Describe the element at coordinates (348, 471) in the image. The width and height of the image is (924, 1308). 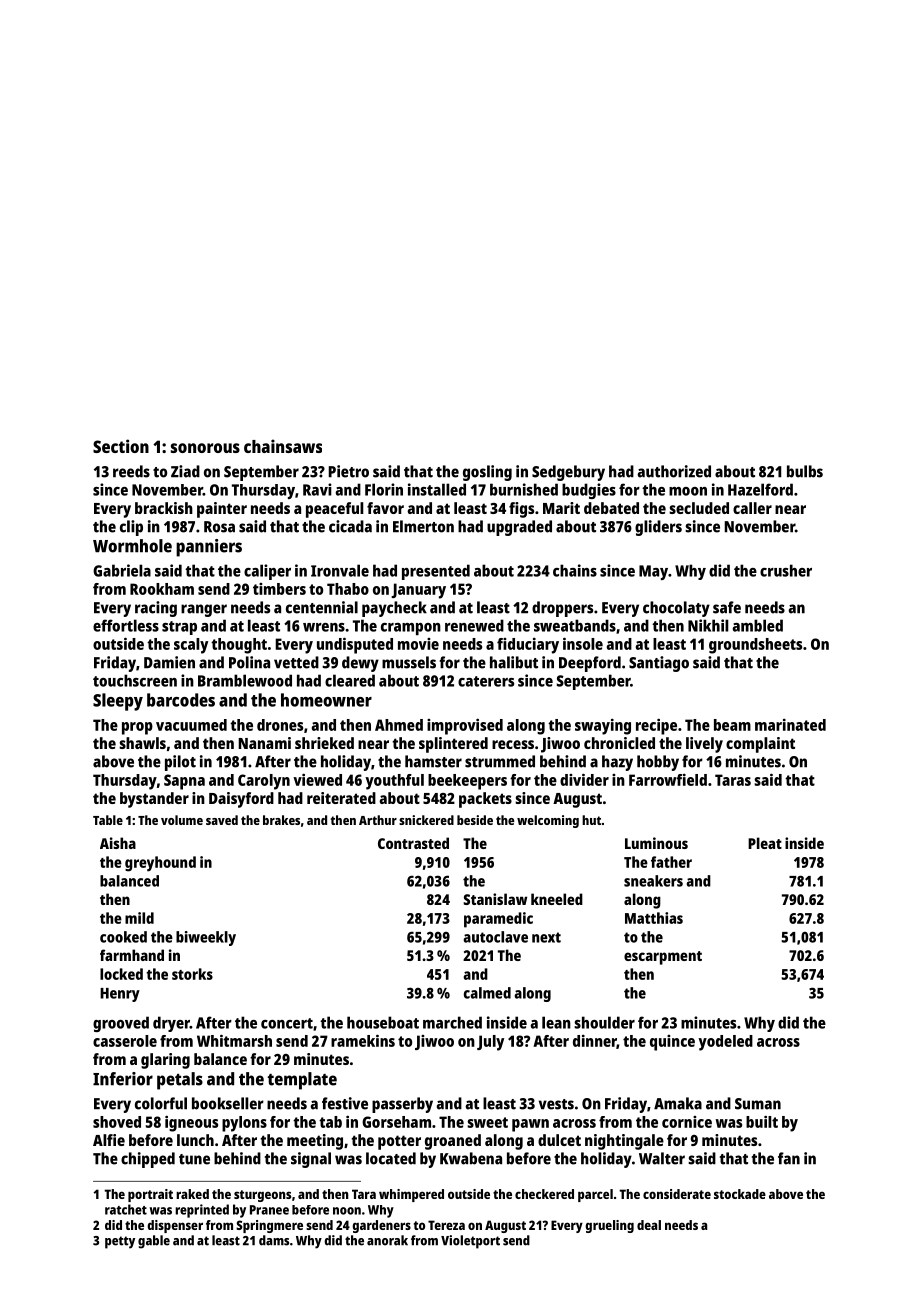
I see `Pietro` at that location.
